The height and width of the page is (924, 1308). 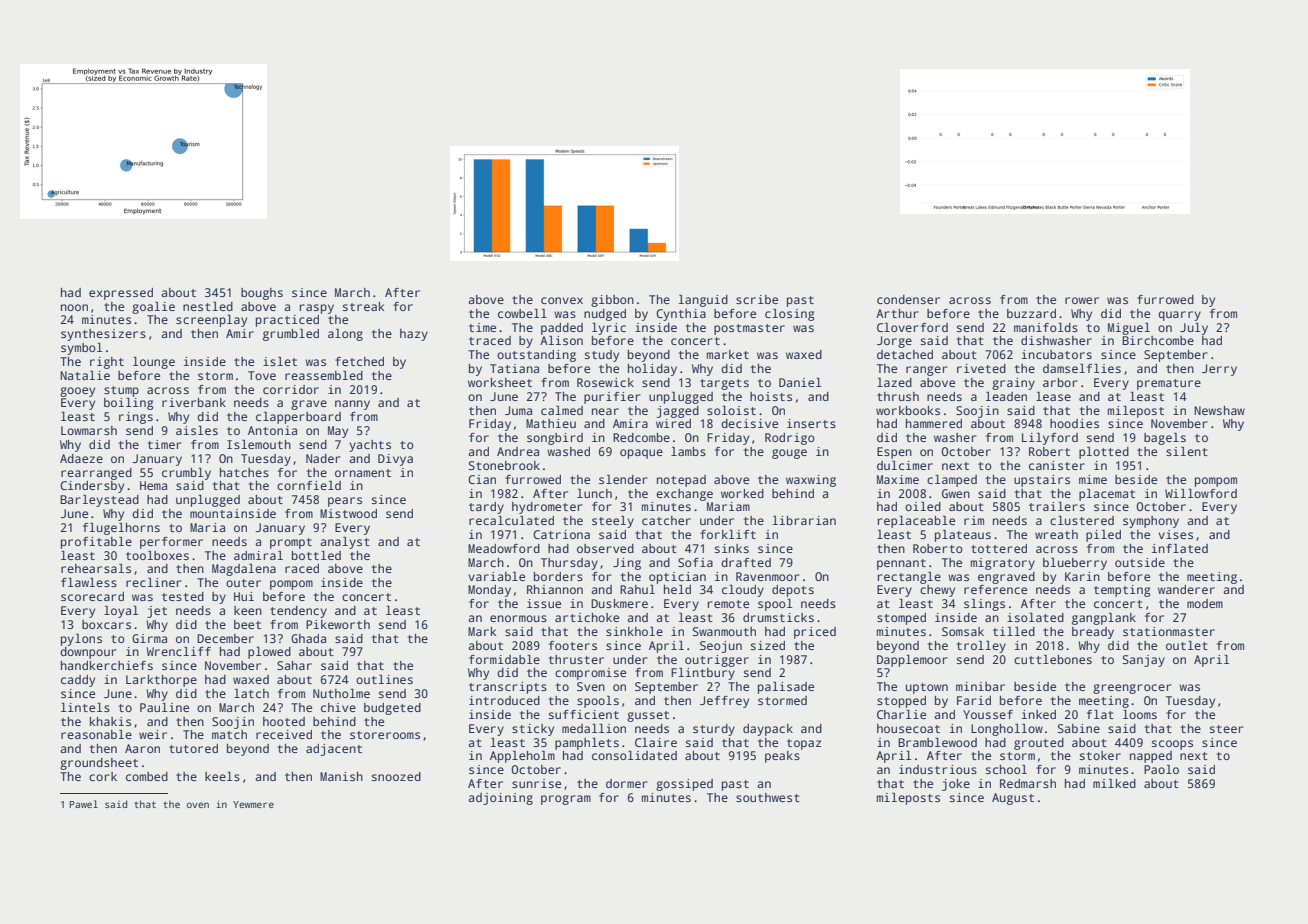 I want to click on rings, so click(x=136, y=418).
